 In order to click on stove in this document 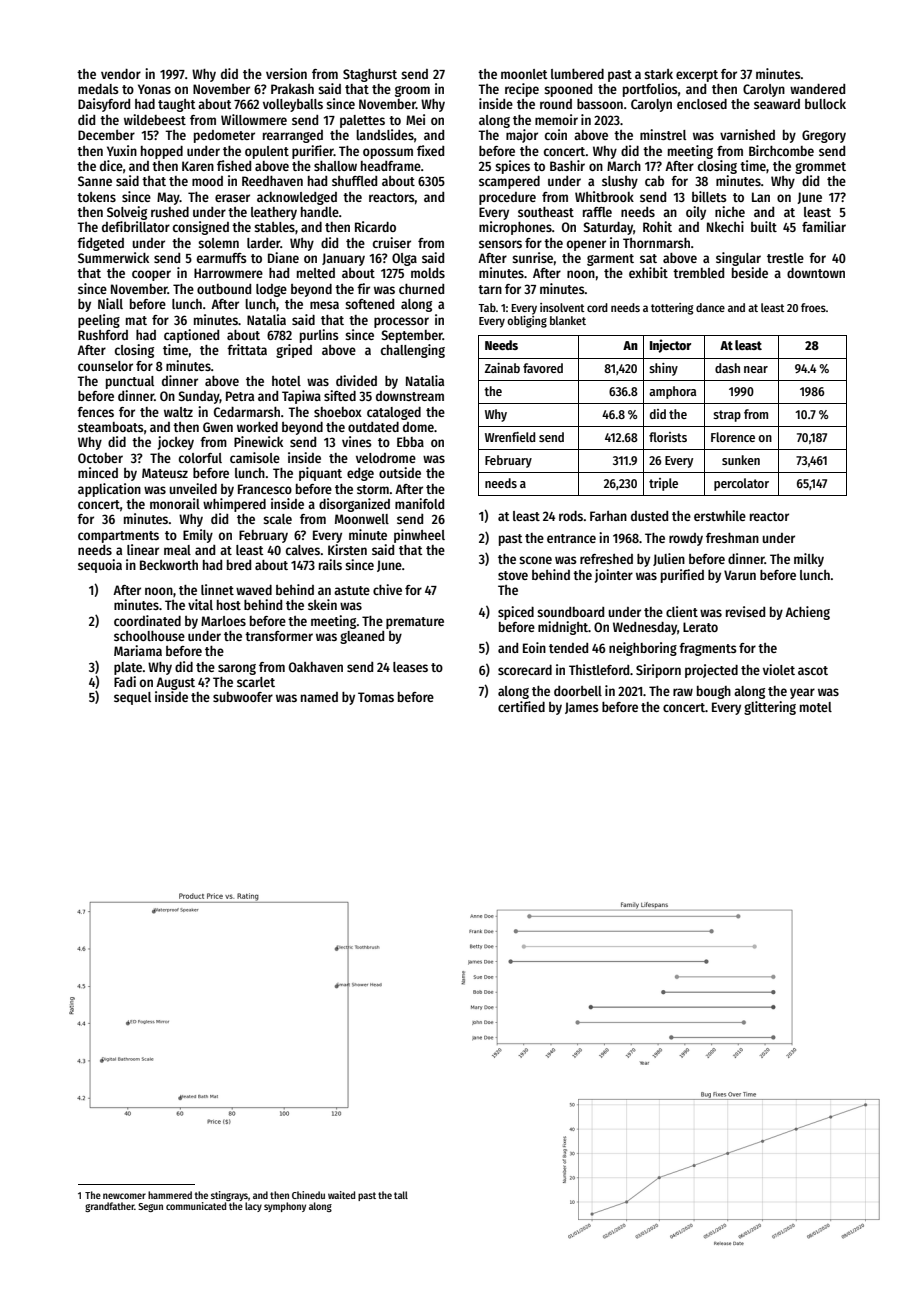, I will do `click(513, 575)`.
